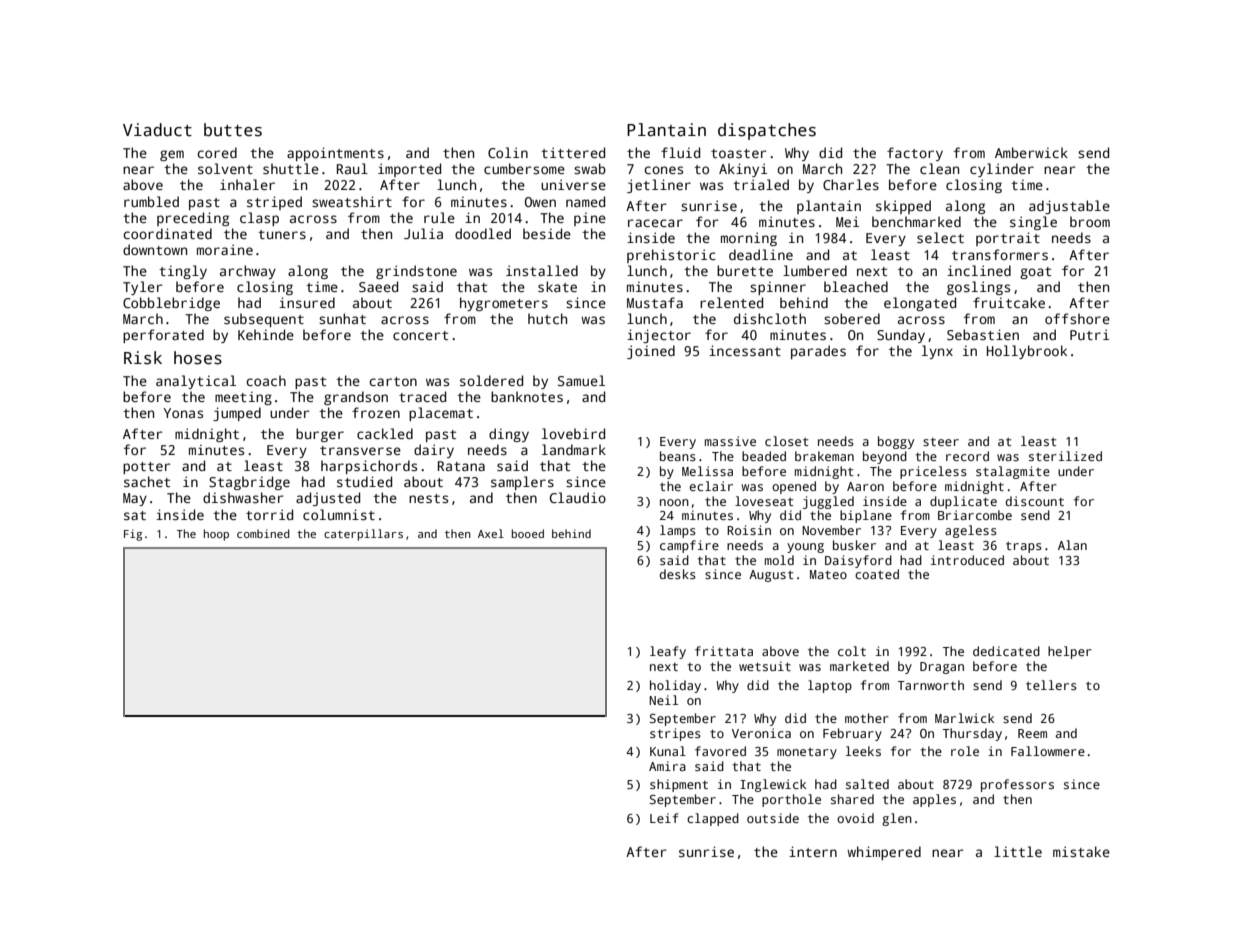  What do you see at coordinates (915, 154) in the screenshot?
I see `factory` at bounding box center [915, 154].
